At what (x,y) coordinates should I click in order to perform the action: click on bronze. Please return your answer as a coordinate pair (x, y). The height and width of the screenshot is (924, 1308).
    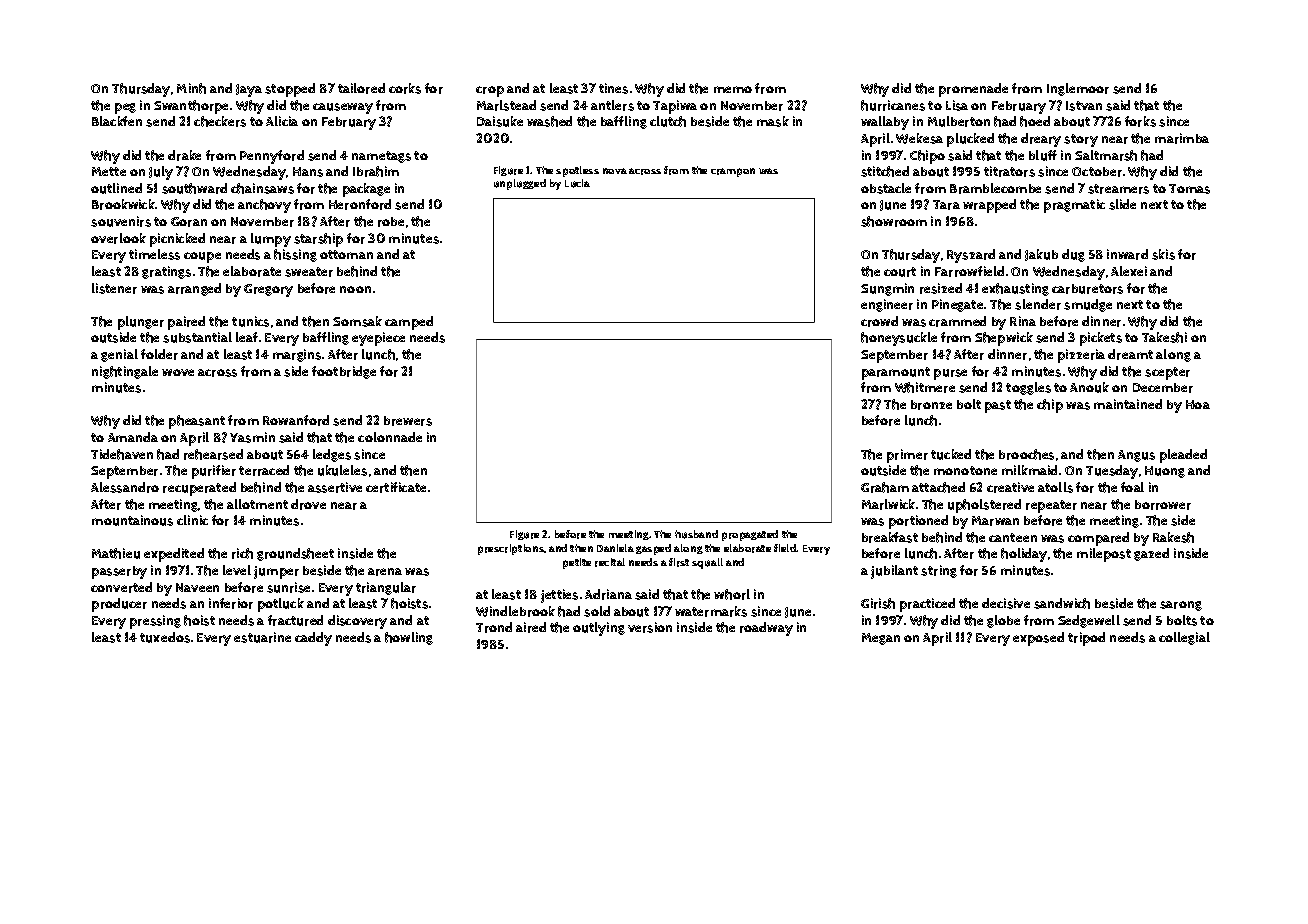
    Looking at the image, I should click on (931, 405).
